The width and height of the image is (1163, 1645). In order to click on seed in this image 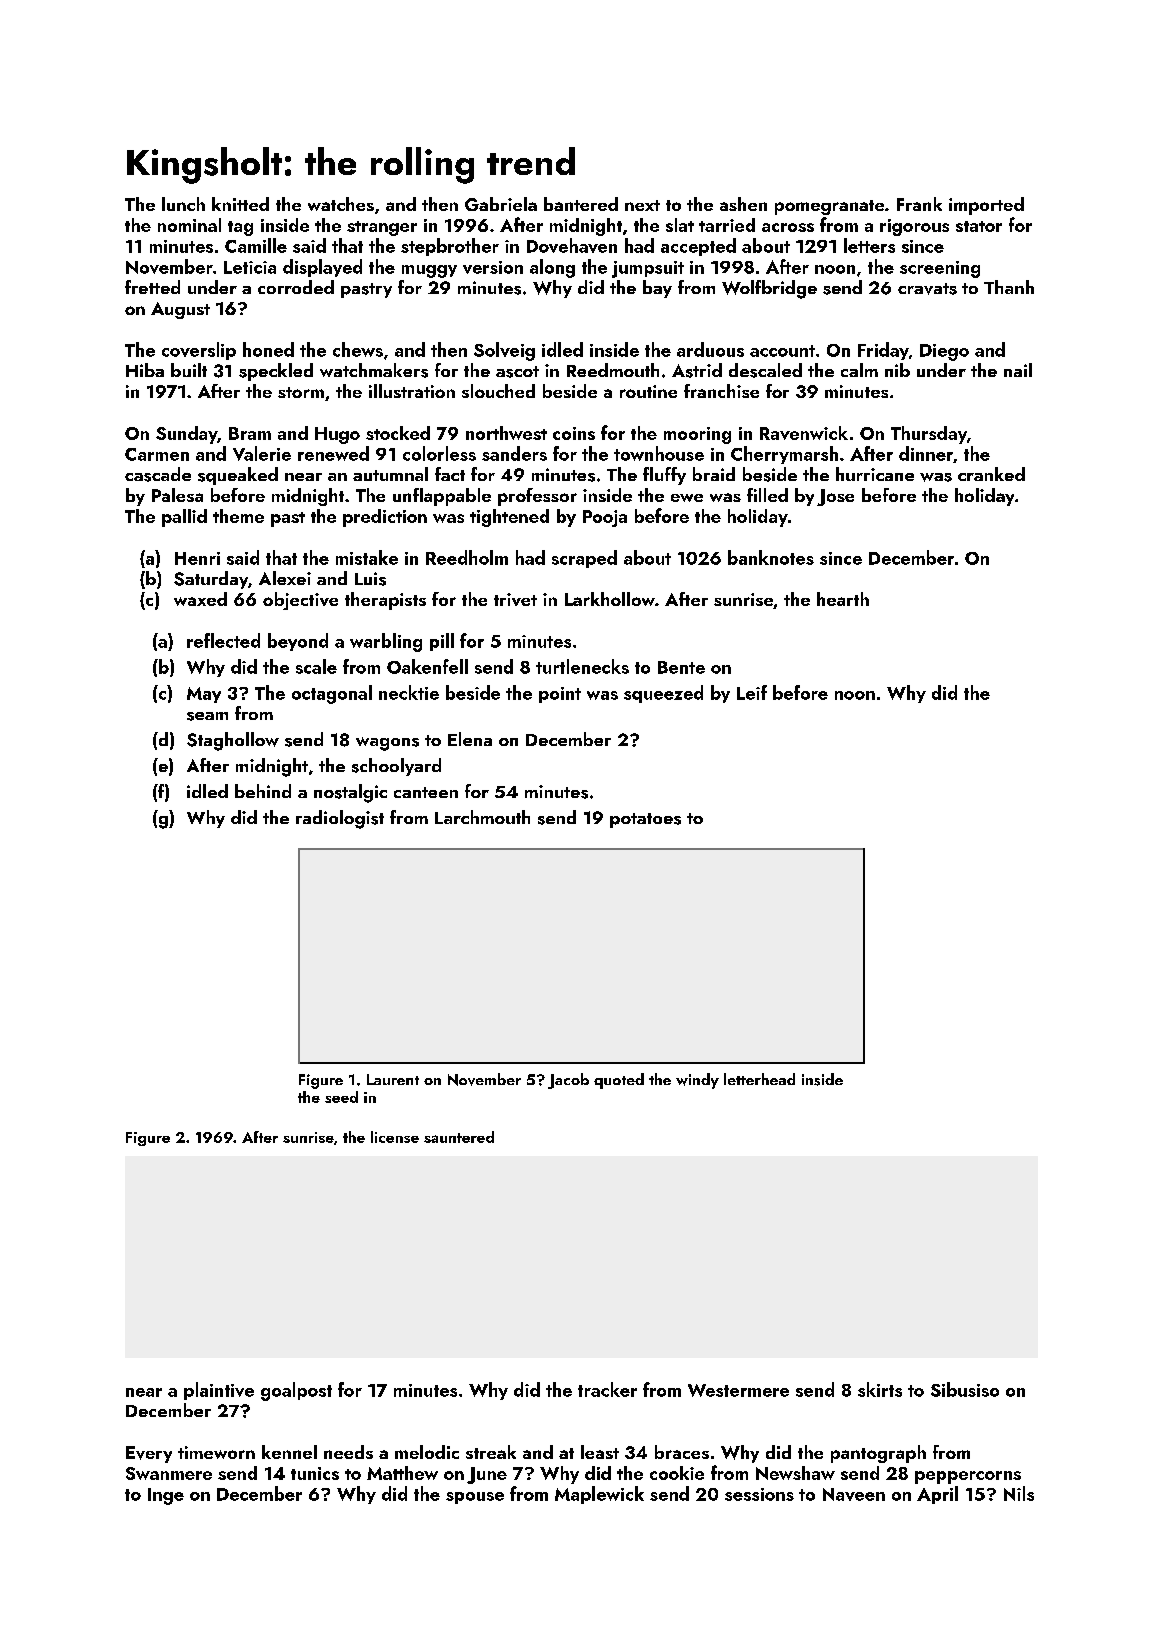, I will do `click(341, 1097)`.
